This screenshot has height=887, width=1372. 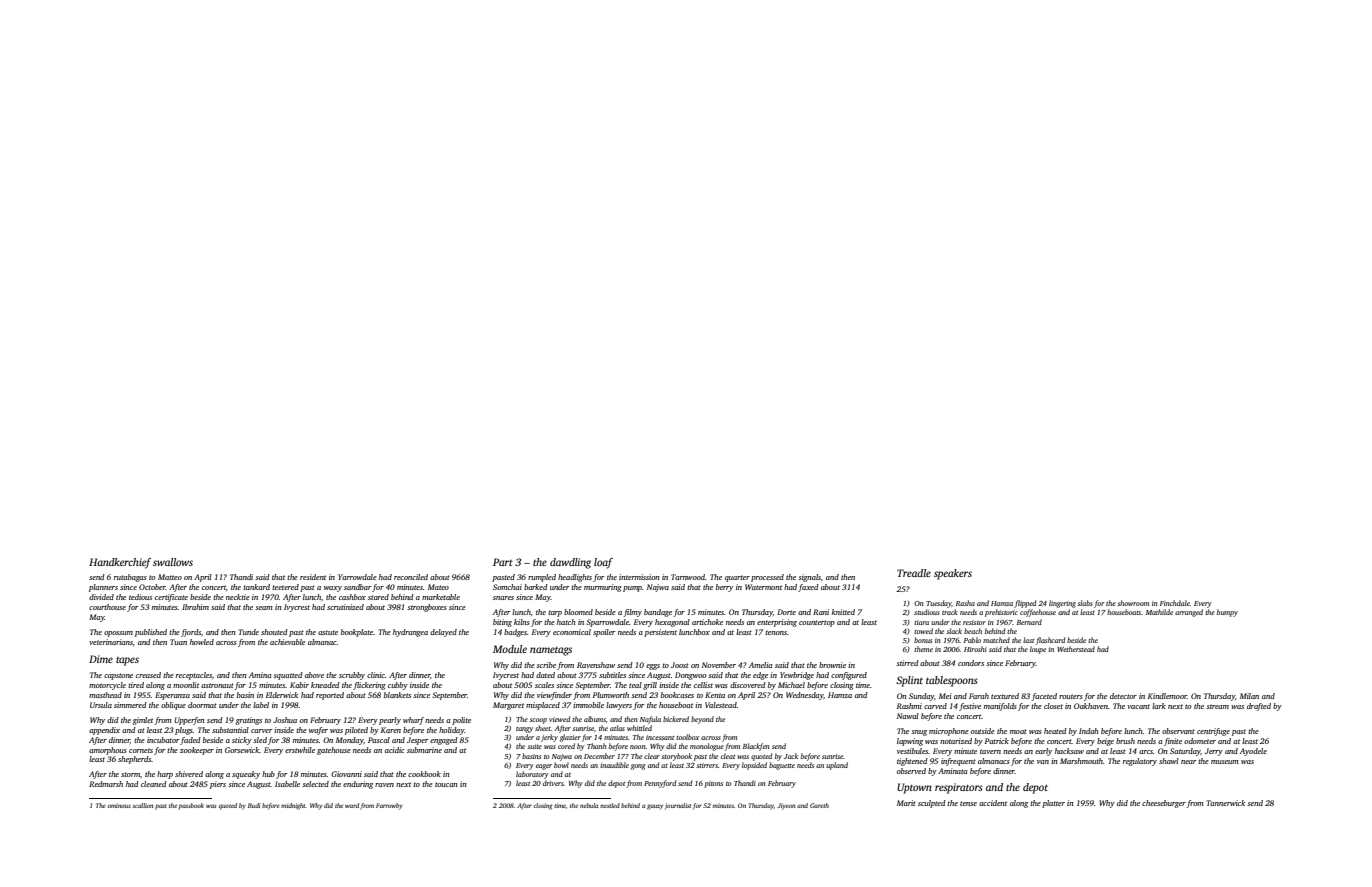 What do you see at coordinates (1085, 603) in the screenshot?
I see `slabs` at bounding box center [1085, 603].
